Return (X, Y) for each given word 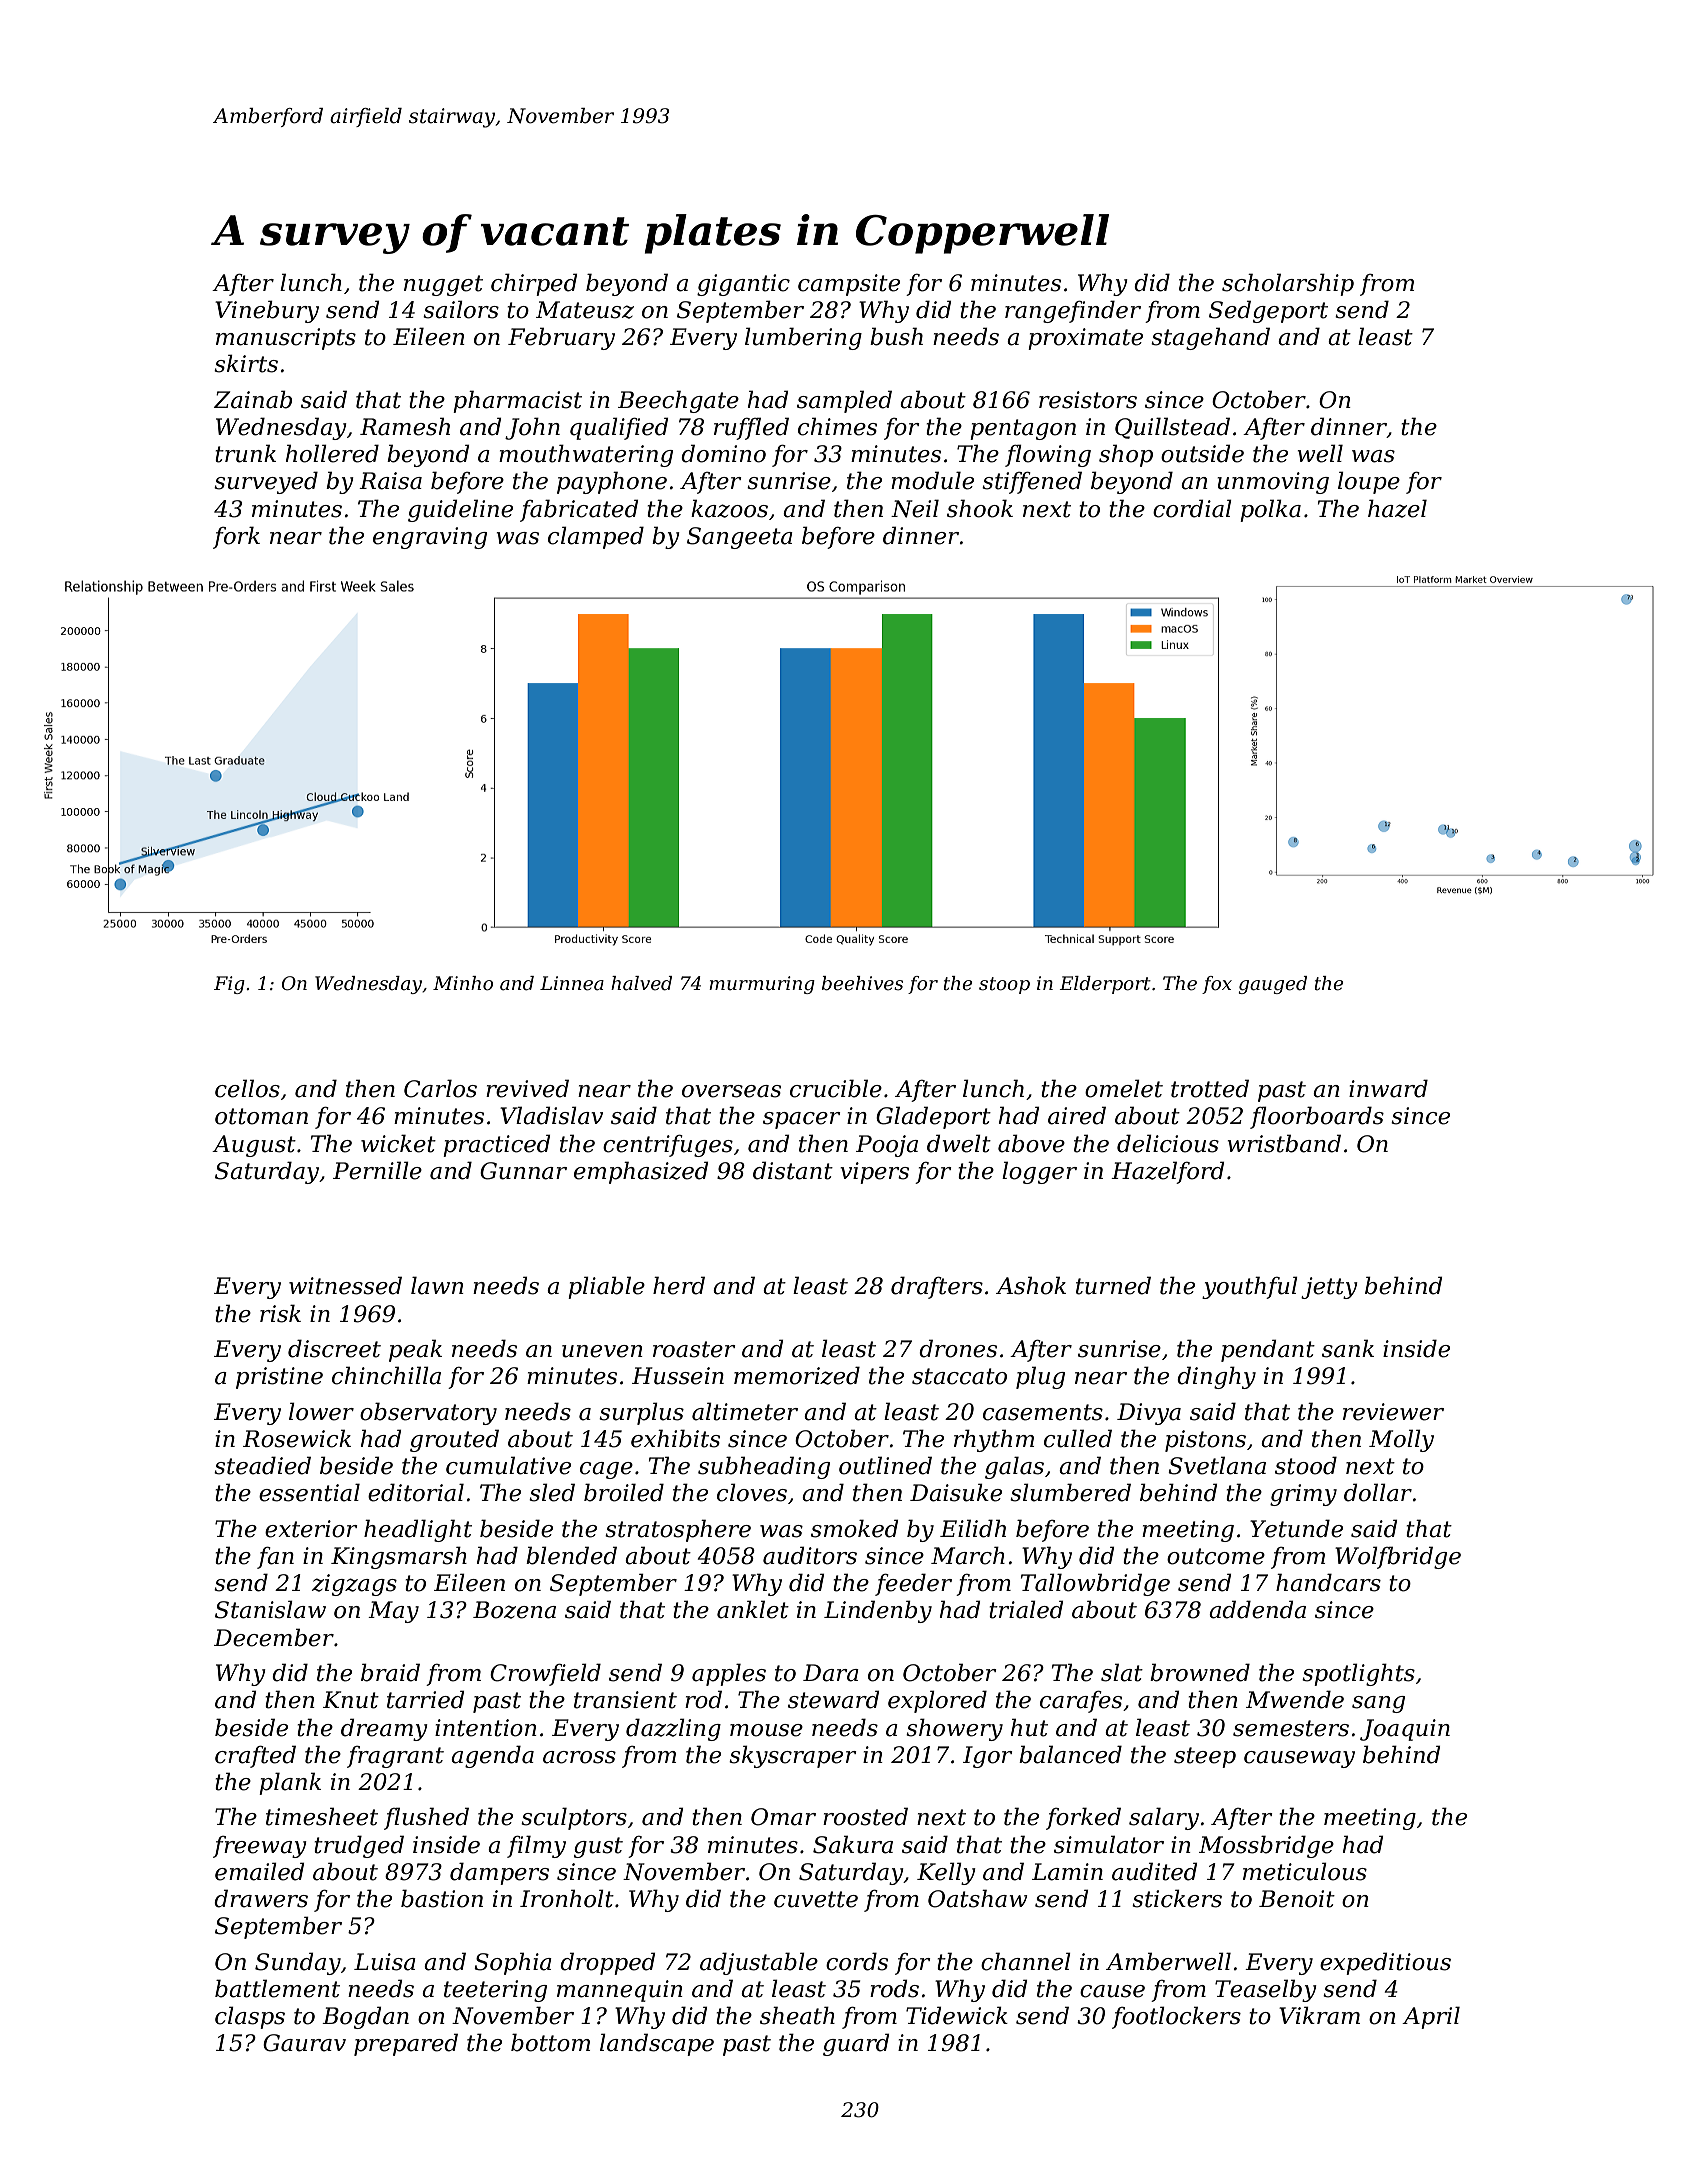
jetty (1329, 1288)
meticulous (1305, 1871)
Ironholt (567, 1898)
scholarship (1288, 284)
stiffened (1032, 482)
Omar (783, 1817)
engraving (430, 538)
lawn (437, 1285)
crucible (836, 1088)
